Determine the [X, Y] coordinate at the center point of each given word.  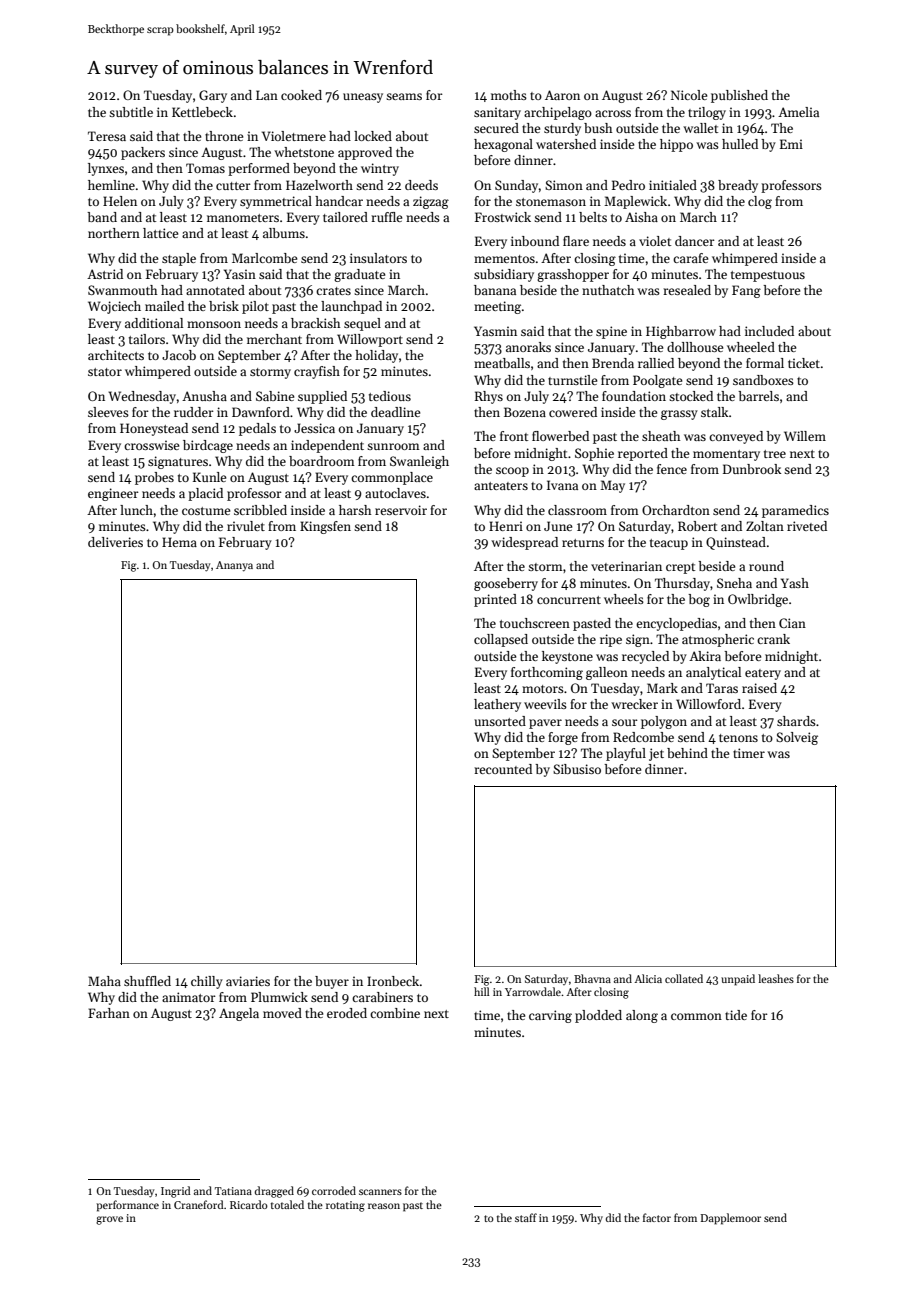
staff [526, 1217]
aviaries [248, 981]
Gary [213, 96]
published [739, 96]
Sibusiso [577, 769]
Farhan [109, 1013]
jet [656, 754]
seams [404, 96]
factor [657, 1217]
